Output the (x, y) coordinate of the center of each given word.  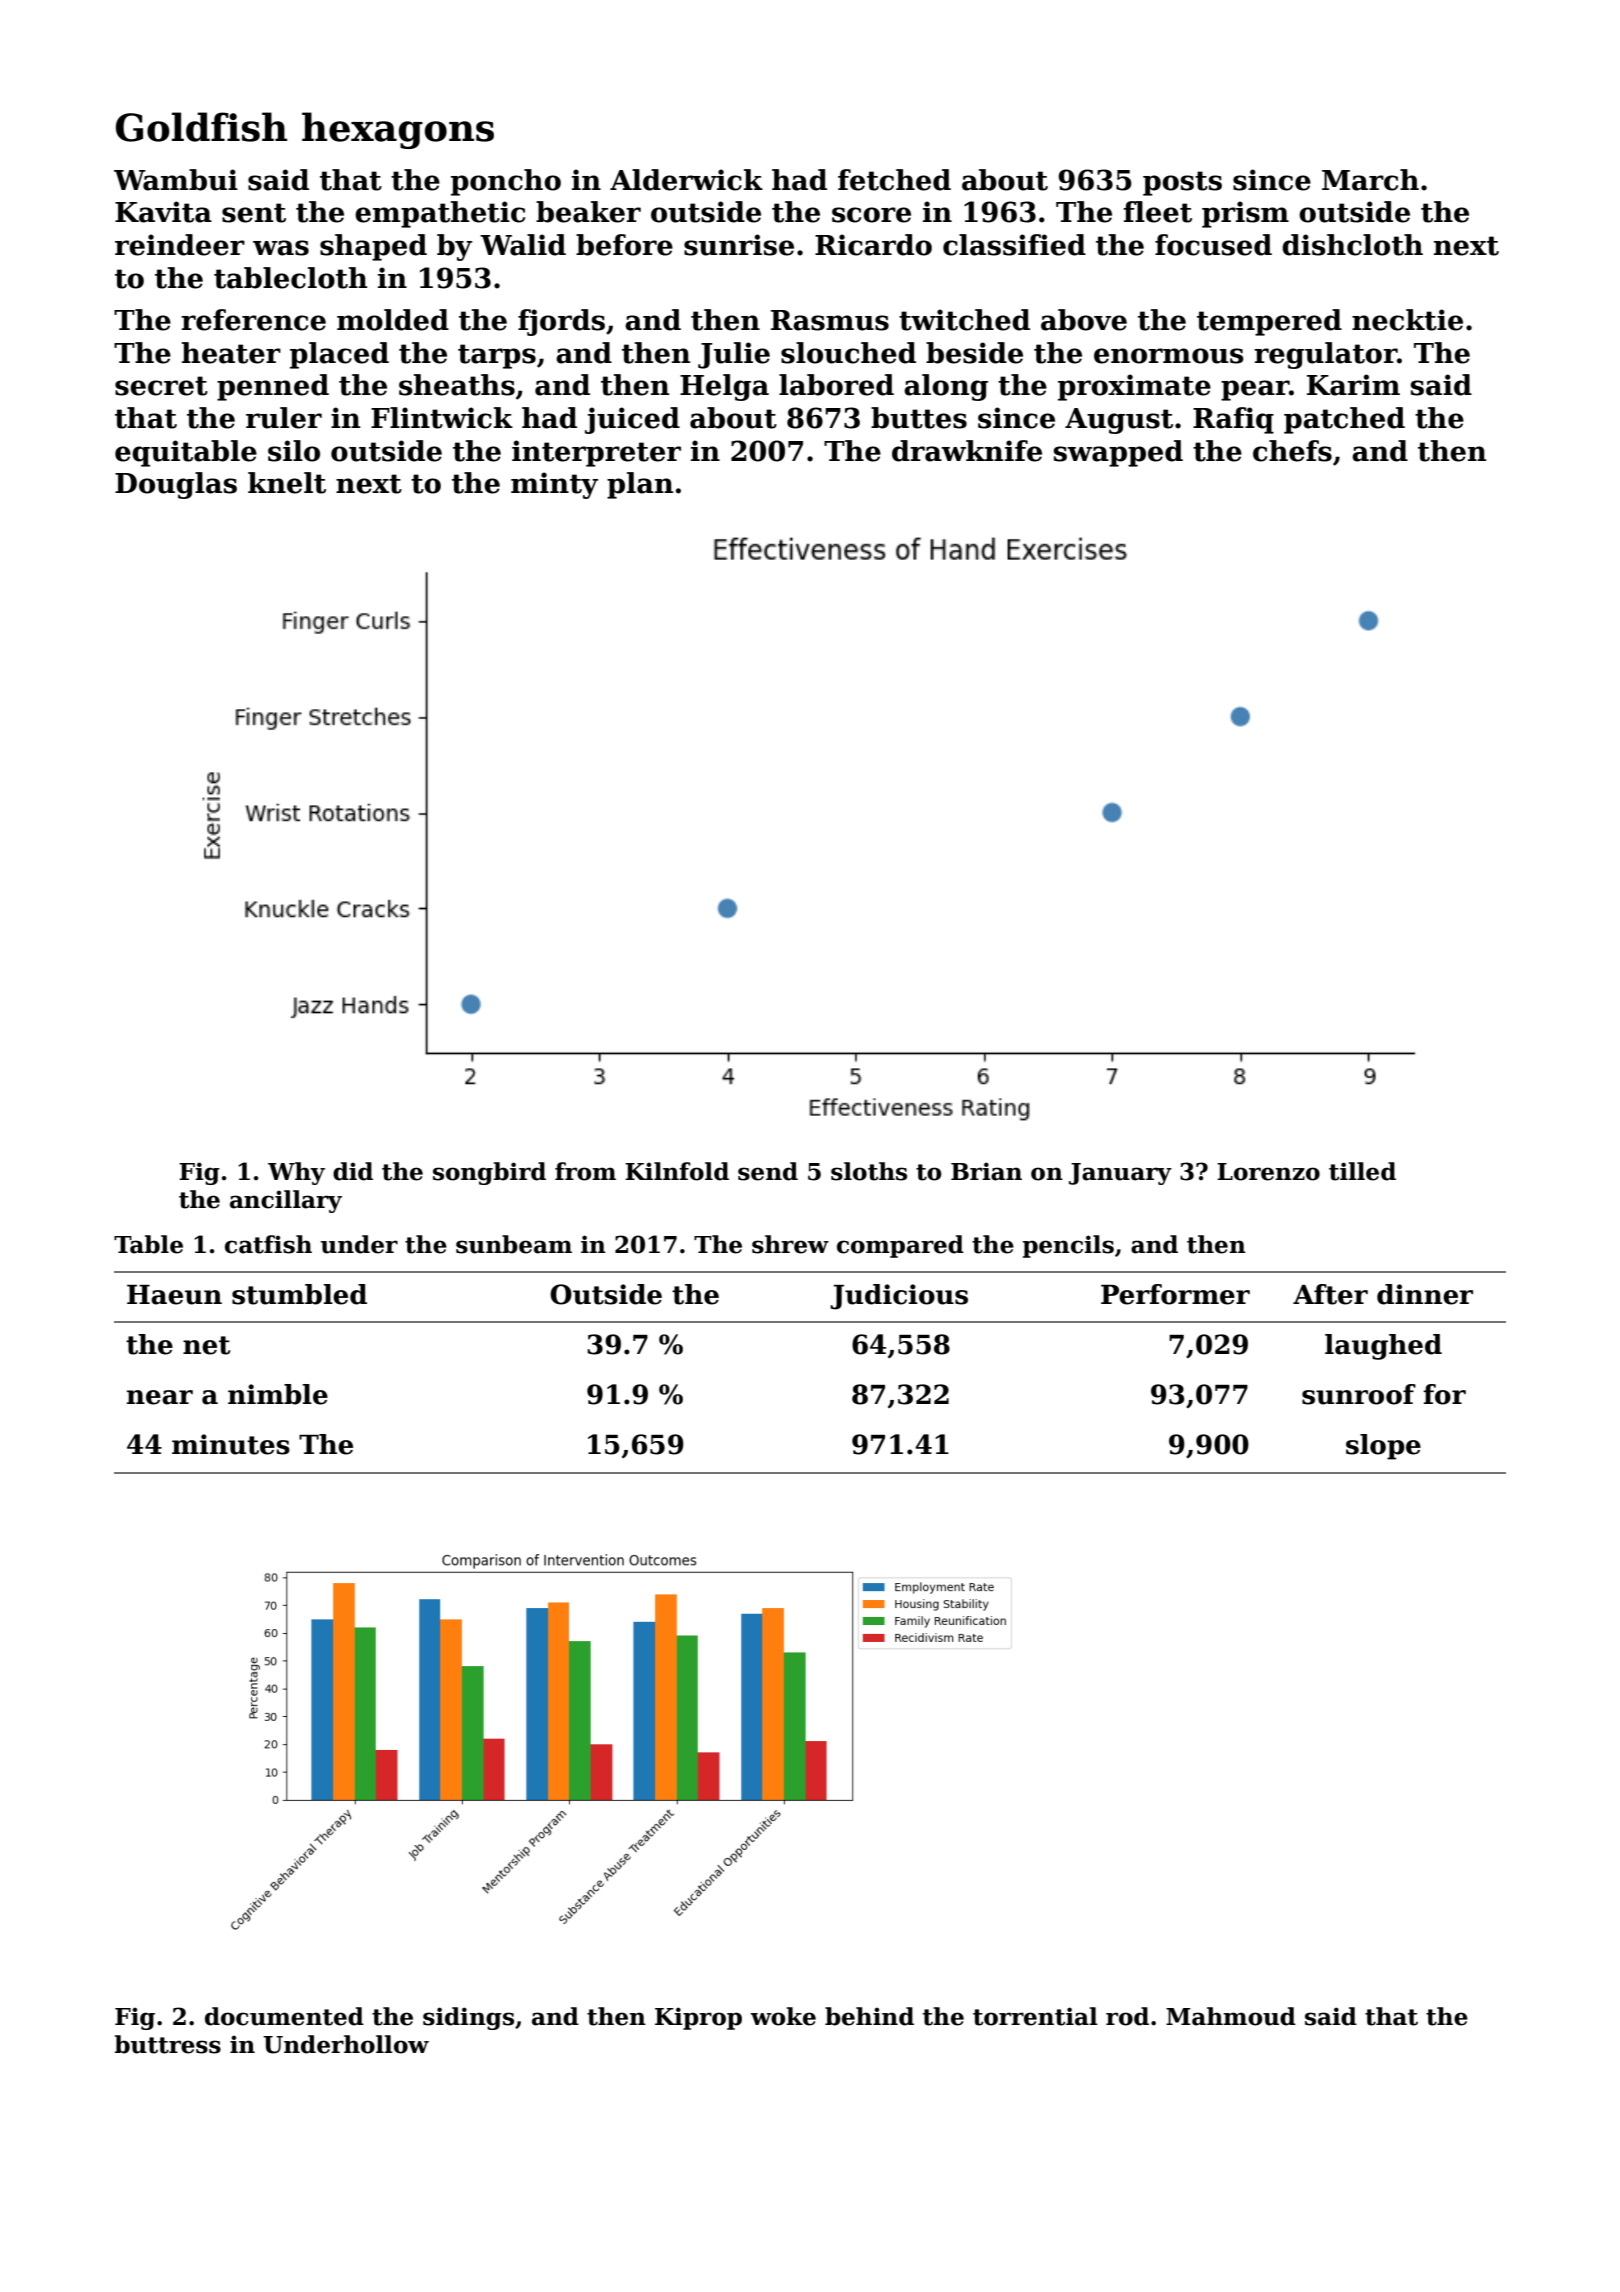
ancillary (286, 1201)
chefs (1292, 451)
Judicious (899, 1297)
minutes (231, 1444)
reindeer (180, 245)
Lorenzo (1268, 1172)
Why (296, 1173)
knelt (287, 483)
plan (640, 485)
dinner (1425, 1294)
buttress (168, 2044)
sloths (869, 1171)
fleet (1157, 212)
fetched (894, 180)
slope (1383, 1447)
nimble (278, 1394)
